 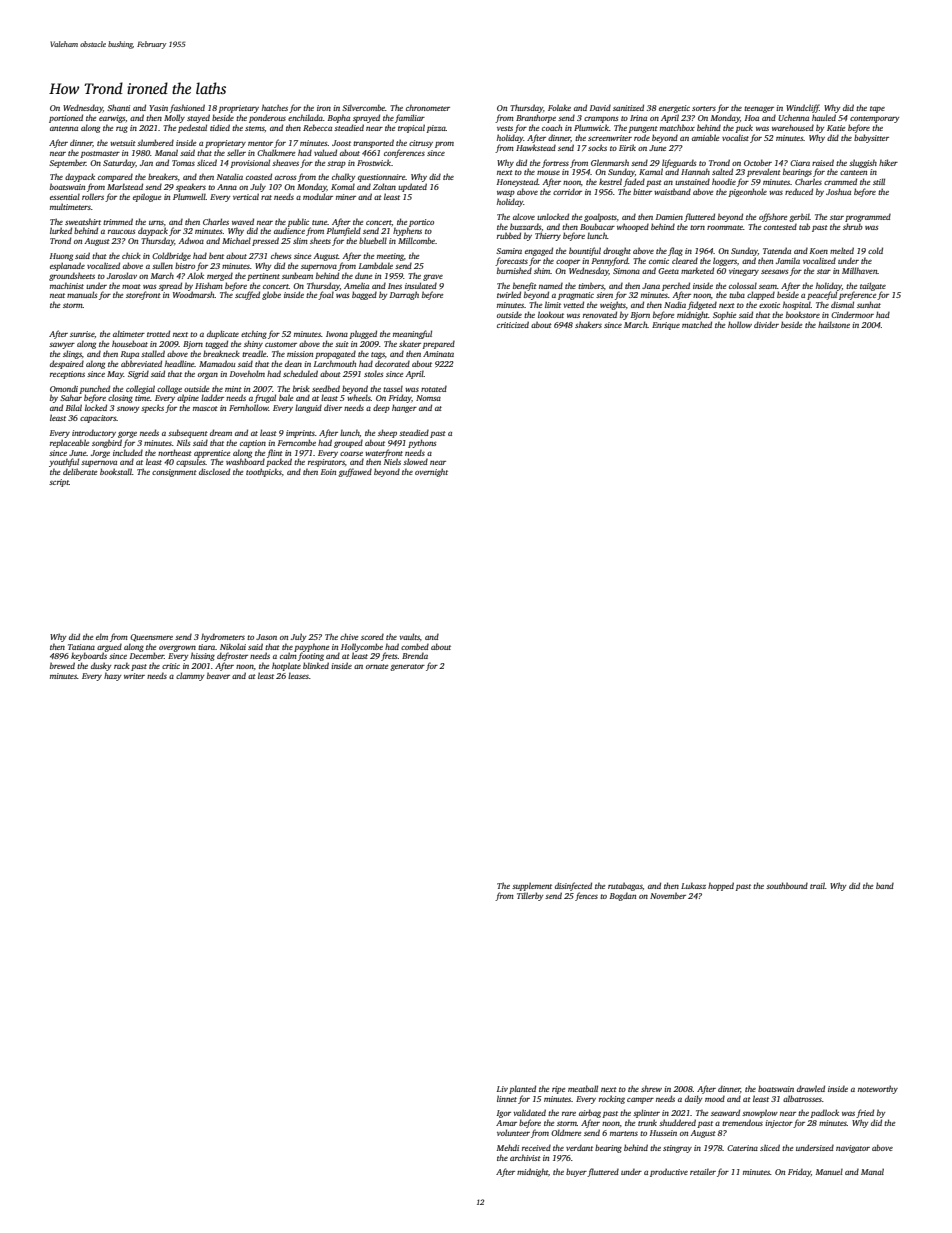 What do you see at coordinates (793, 127) in the document?
I see `warehoused` at bounding box center [793, 127].
